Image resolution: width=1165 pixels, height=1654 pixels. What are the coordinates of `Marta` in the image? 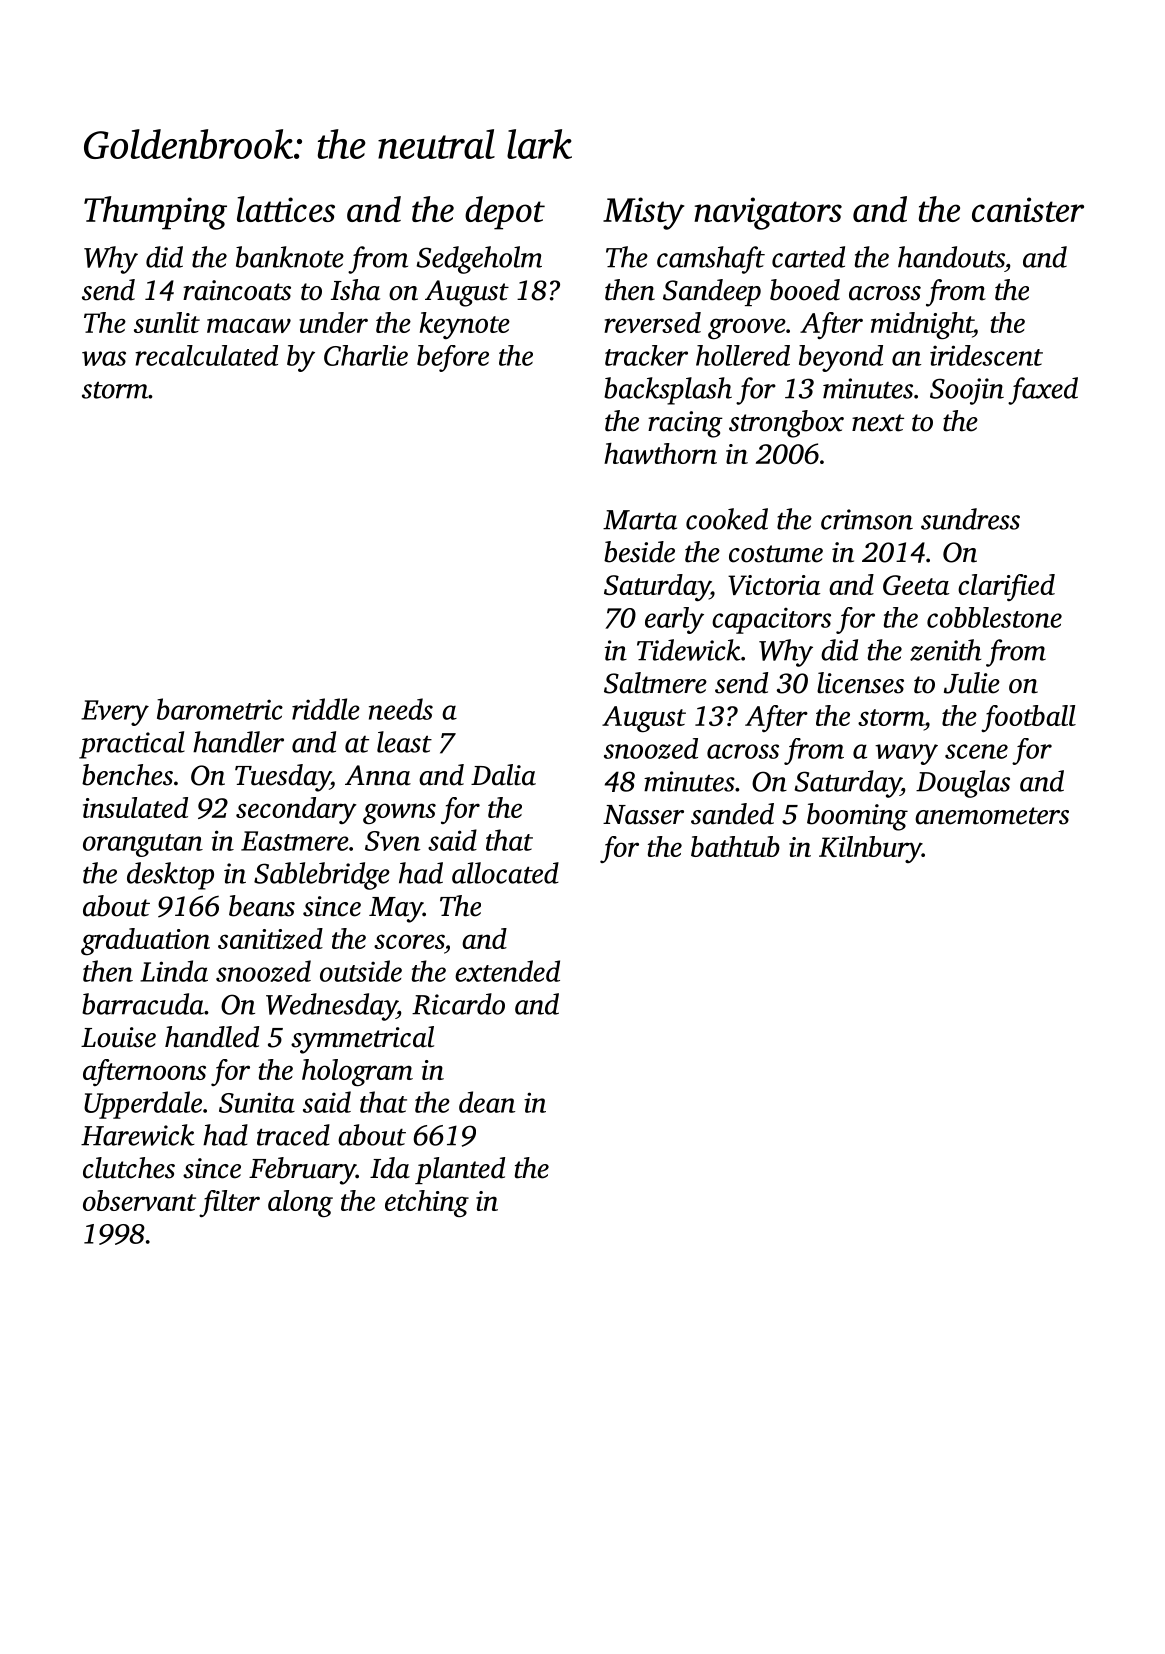 It's located at (640, 520).
